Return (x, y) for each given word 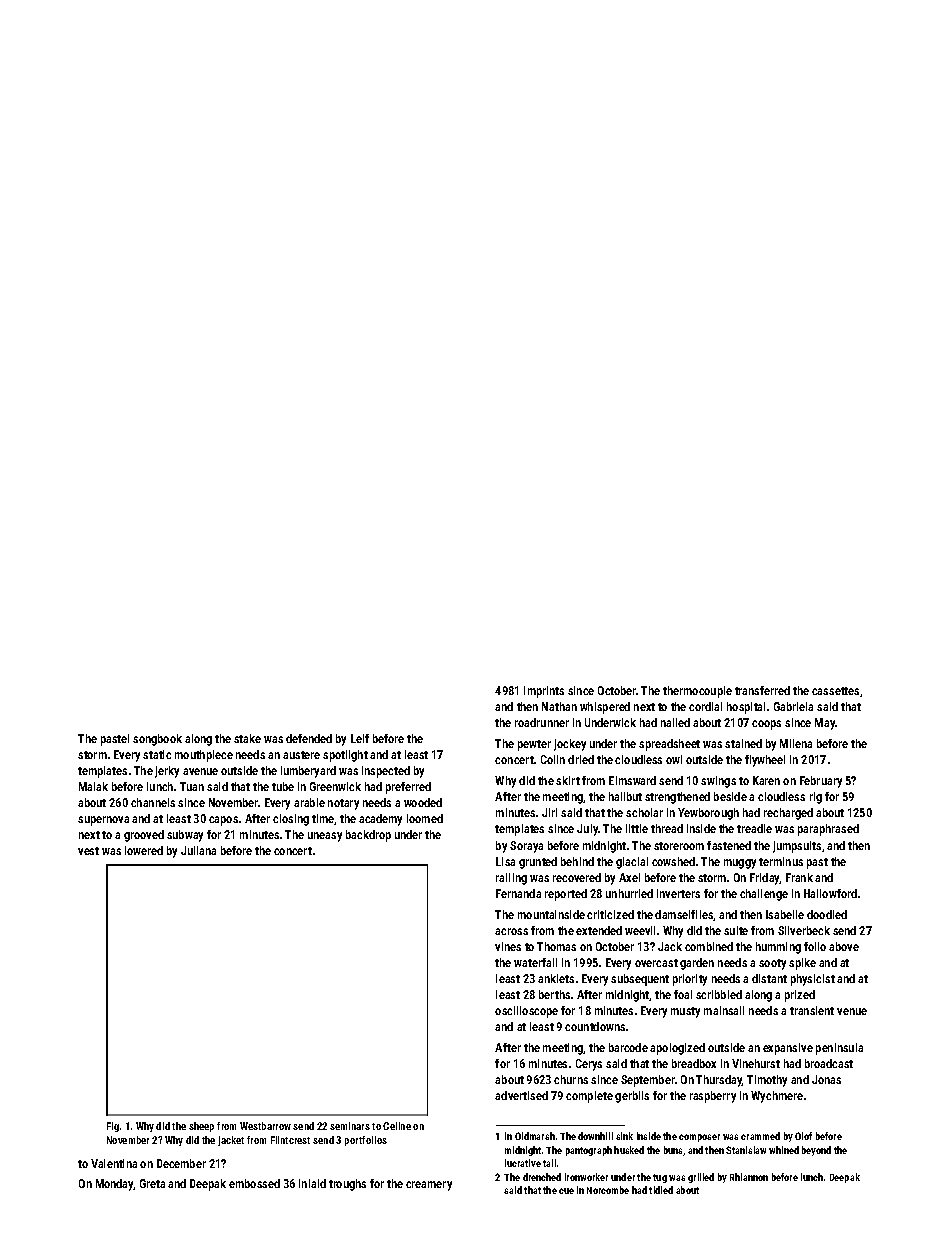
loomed (425, 818)
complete (589, 1097)
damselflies (684, 915)
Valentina (114, 1163)
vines (508, 946)
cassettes (835, 691)
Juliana (198, 850)
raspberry (713, 1097)
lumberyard (308, 772)
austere (301, 755)
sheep (201, 1127)
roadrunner (542, 722)
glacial (632, 863)
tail (549, 1163)
